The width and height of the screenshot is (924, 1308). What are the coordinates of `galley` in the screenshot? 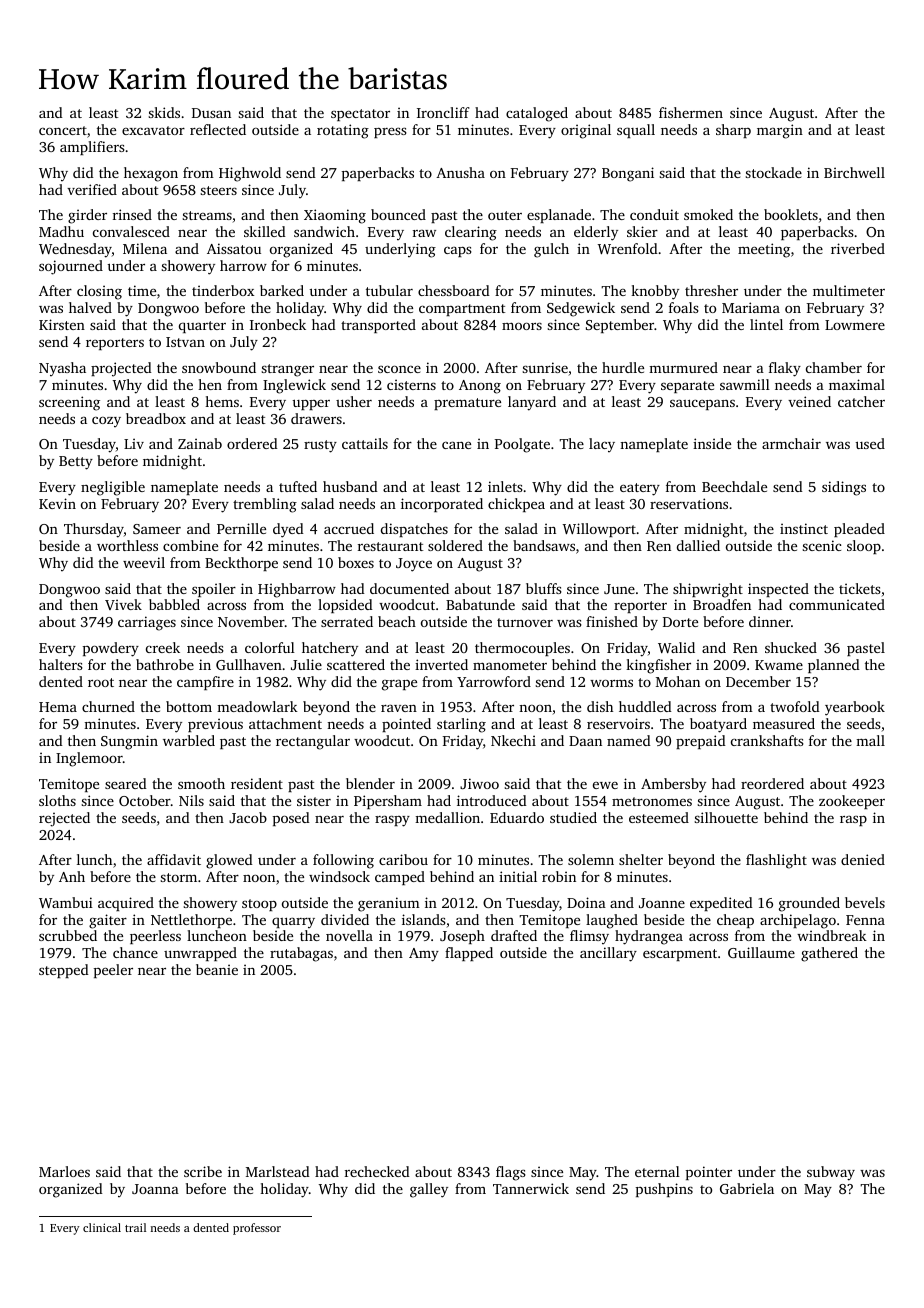 It's located at (429, 1190).
